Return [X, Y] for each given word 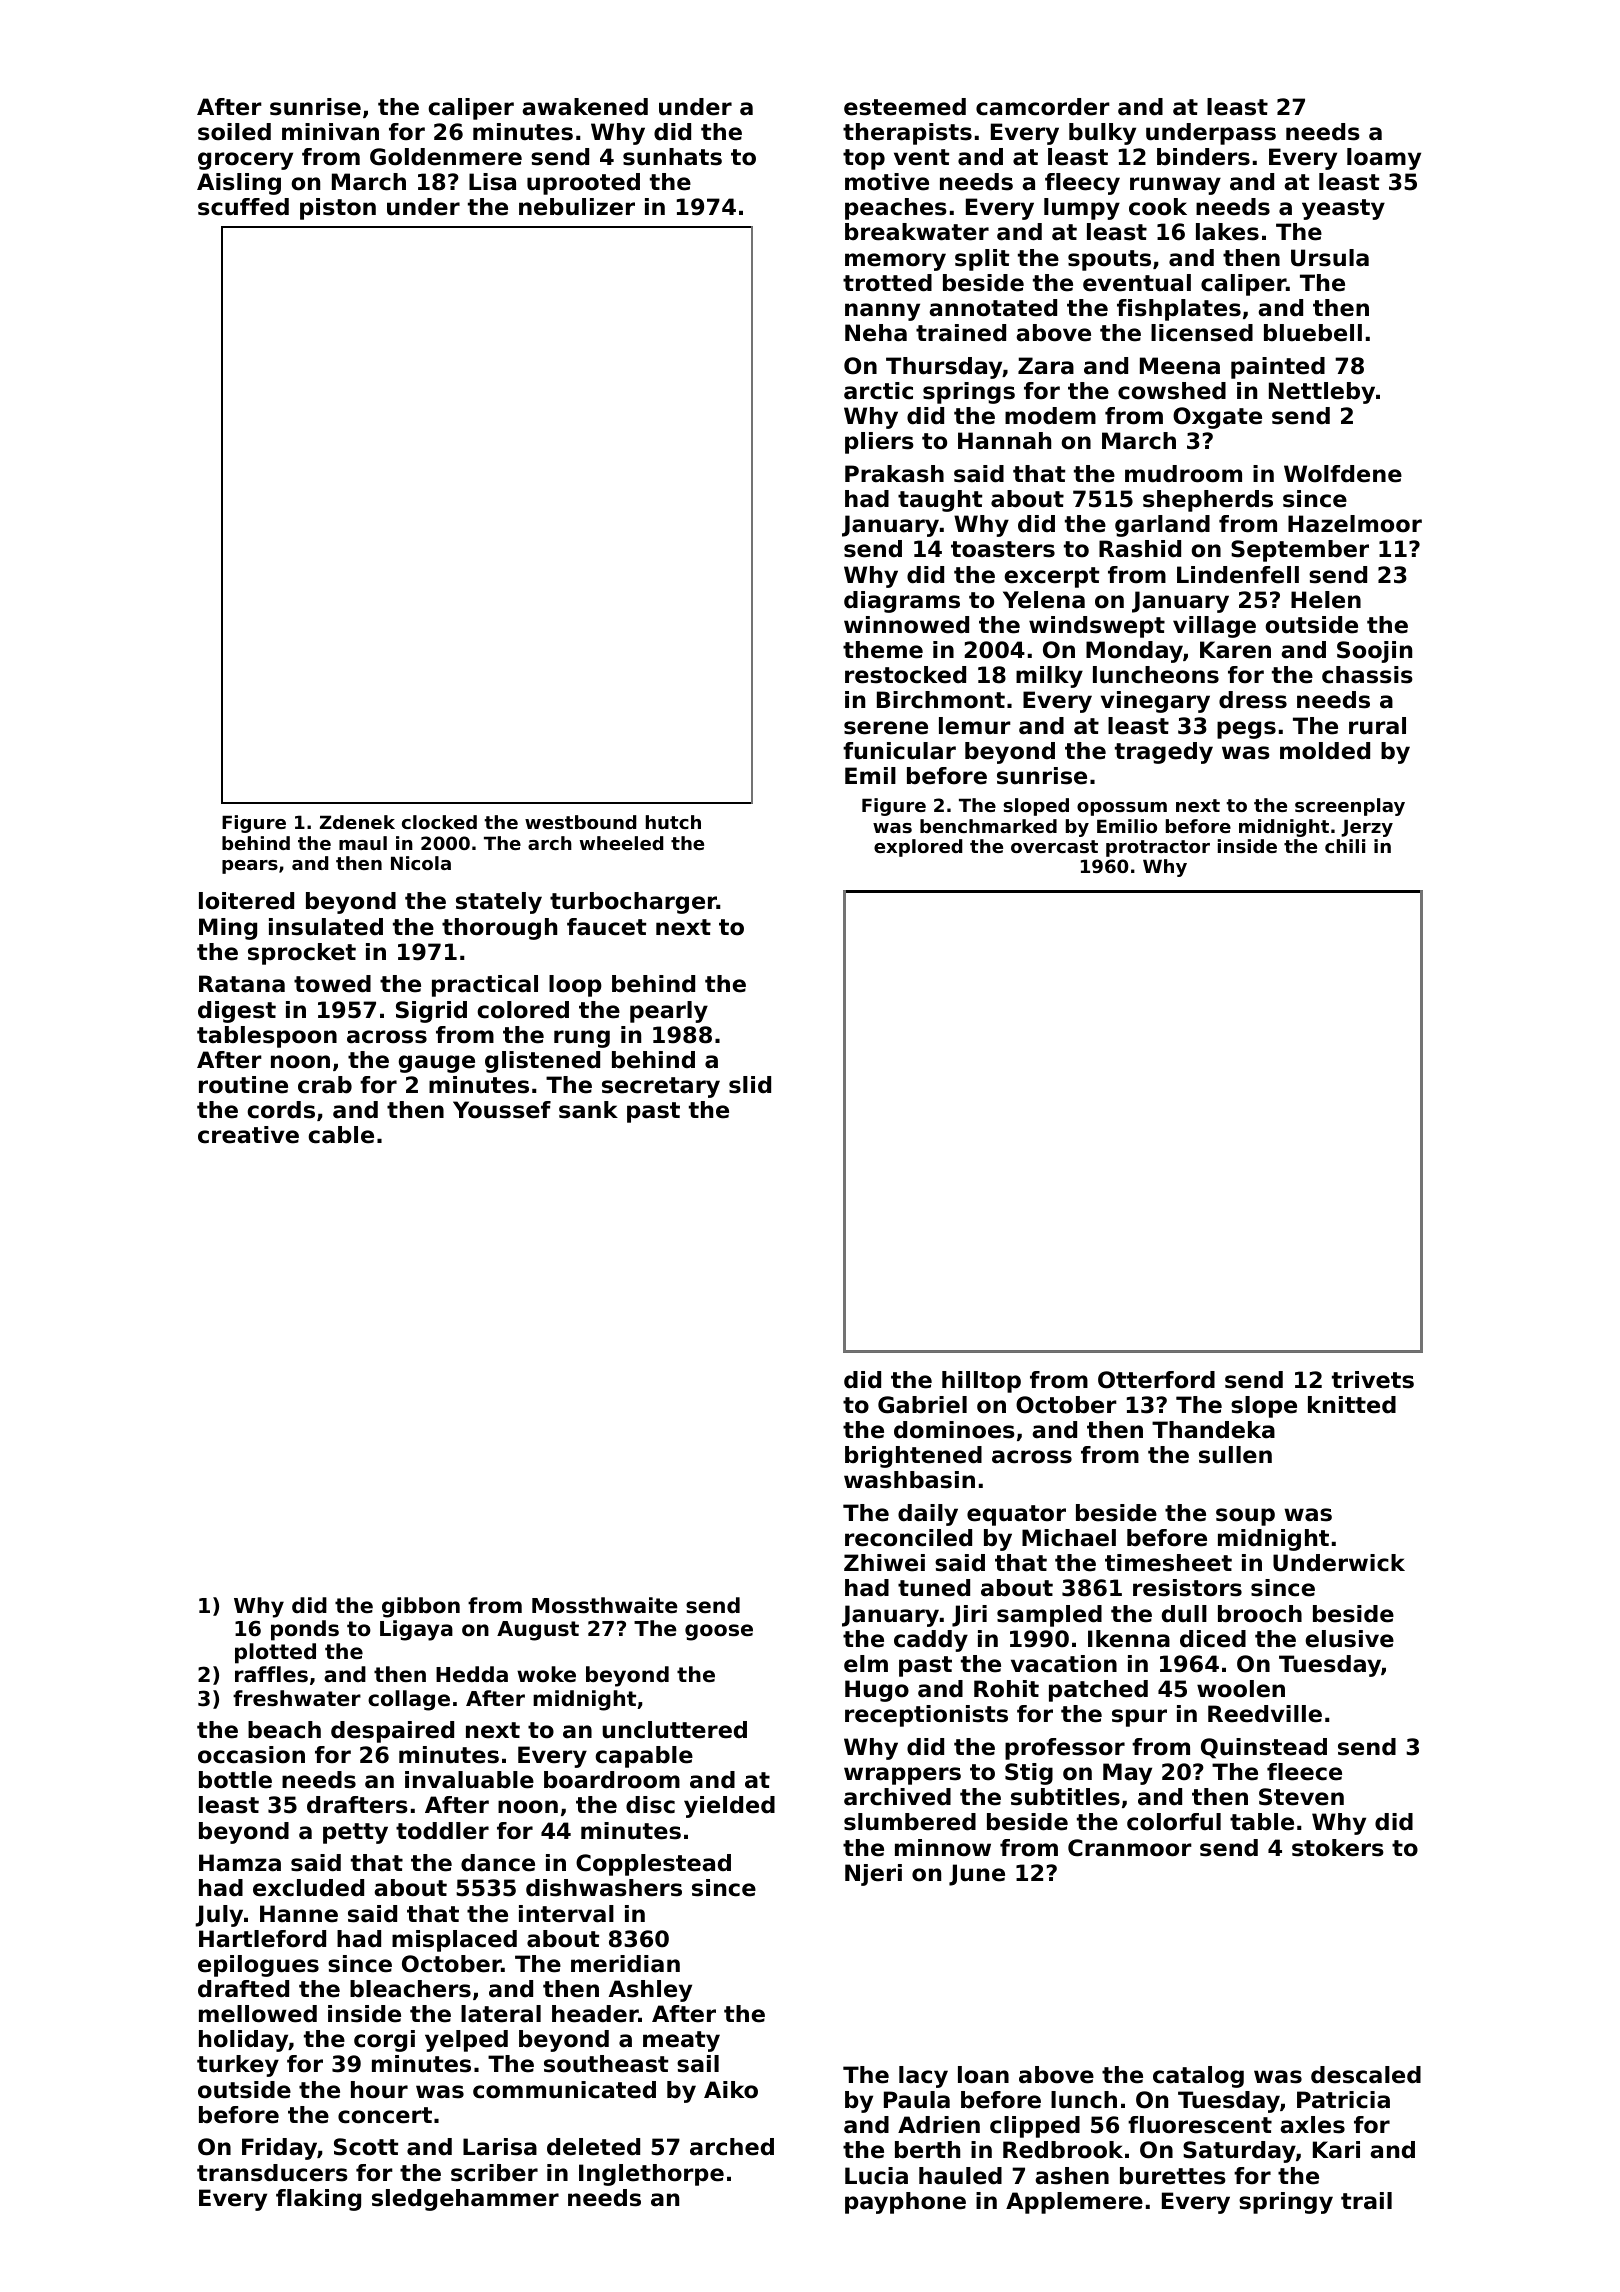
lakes [1227, 232]
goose [719, 1632]
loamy [1384, 159]
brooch [1260, 1614]
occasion [251, 1755]
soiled [234, 132]
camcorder [1043, 107]
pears [250, 867]
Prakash [894, 474]
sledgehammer [465, 2200]
